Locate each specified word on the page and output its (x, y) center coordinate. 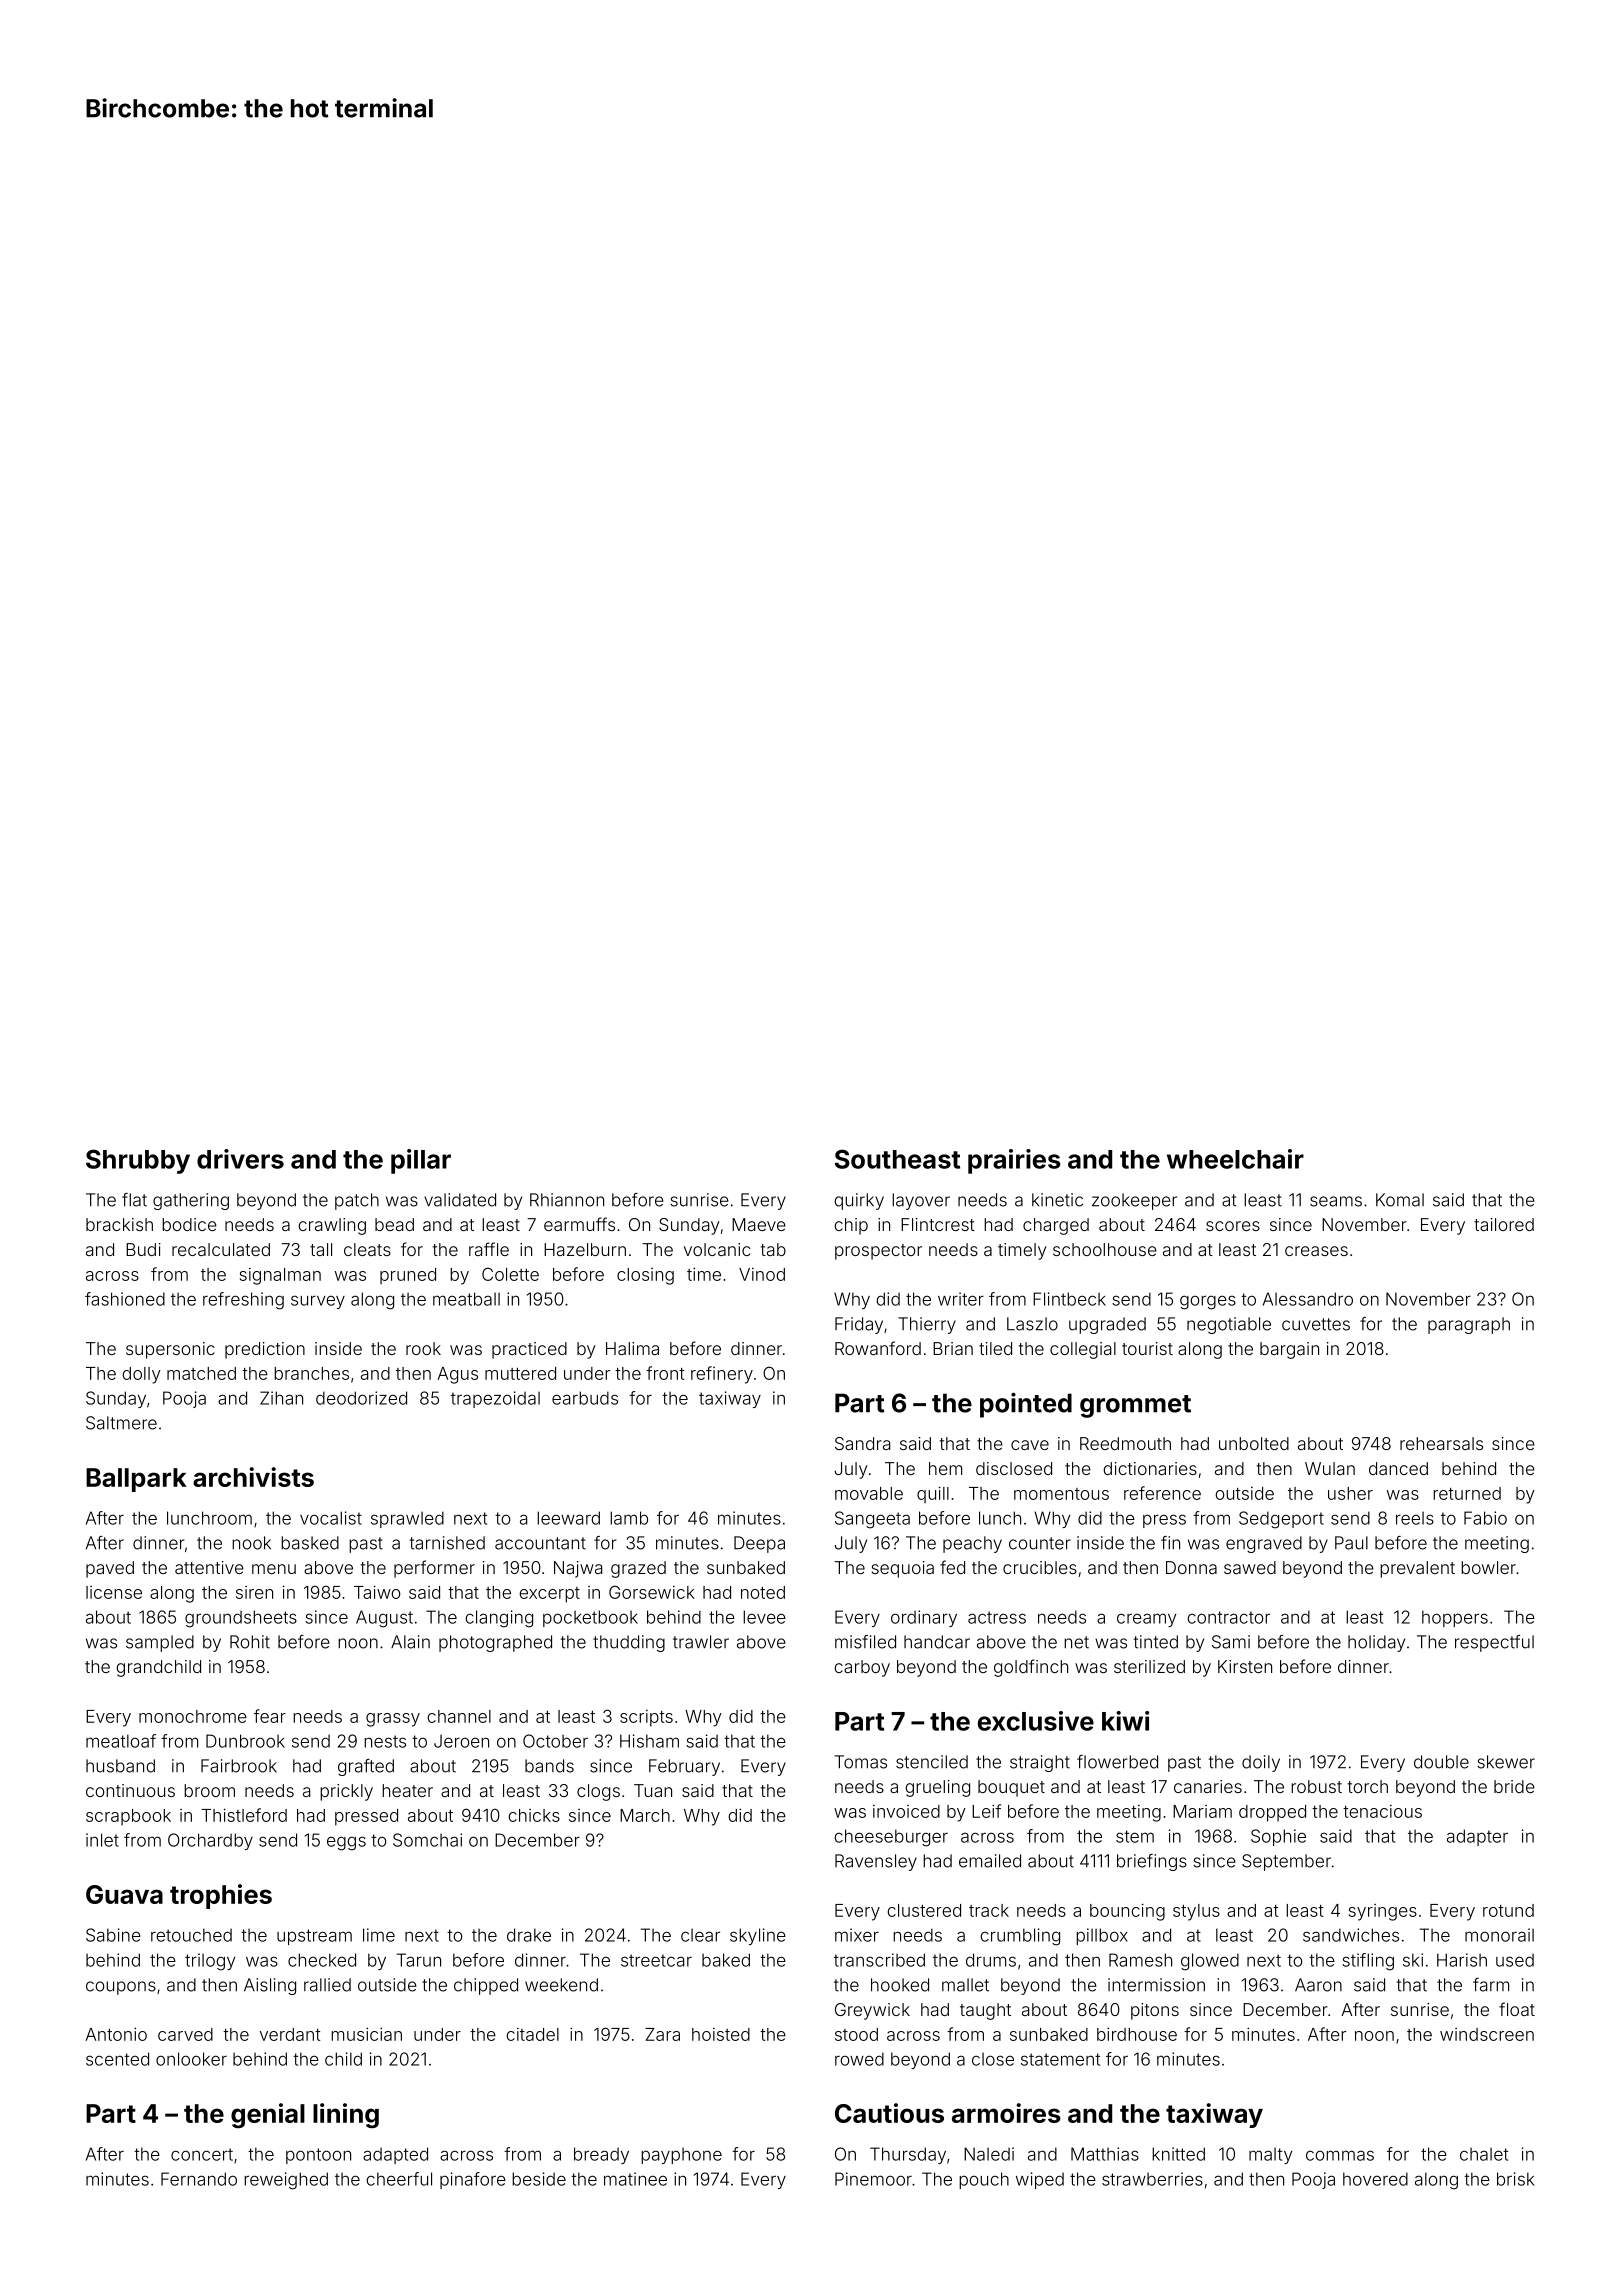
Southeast (897, 1159)
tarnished (447, 1543)
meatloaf (121, 1741)
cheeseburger (891, 1838)
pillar (421, 1161)
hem (945, 1468)
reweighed (286, 2181)
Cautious (889, 2113)
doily (1261, 1763)
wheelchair (1235, 1159)
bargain (1289, 1350)
